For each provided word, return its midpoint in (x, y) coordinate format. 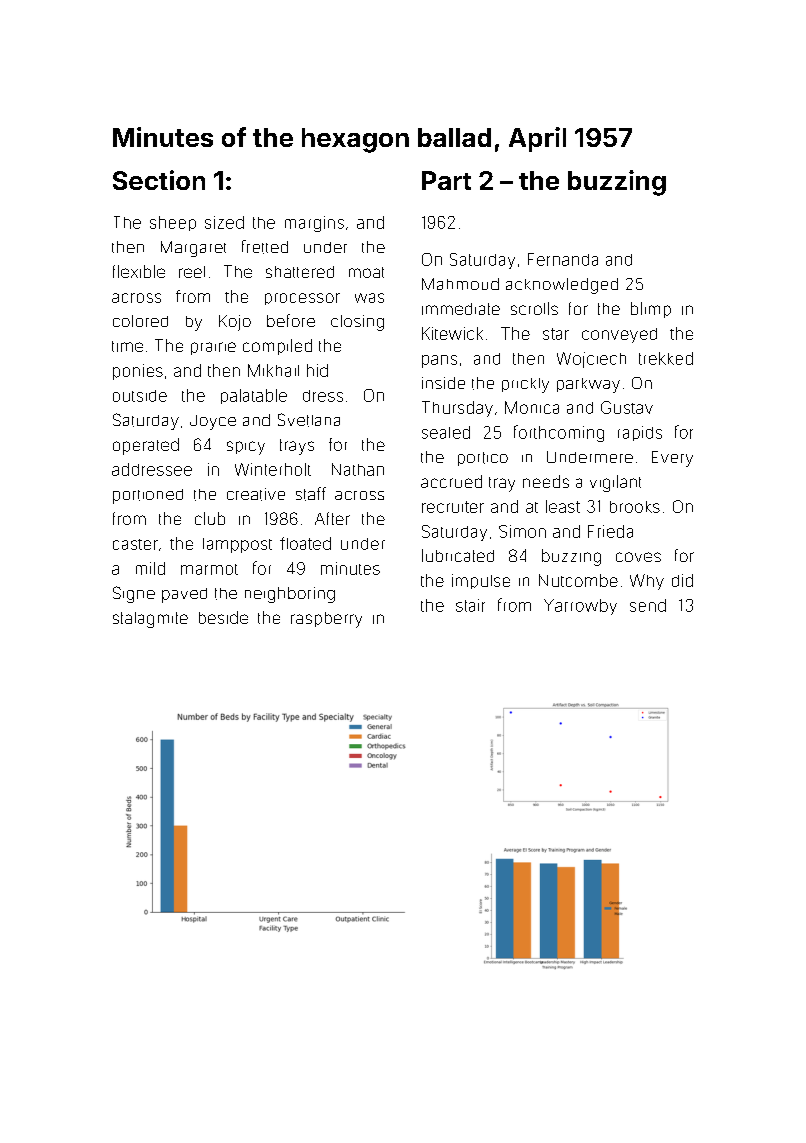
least (563, 506)
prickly (525, 385)
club (210, 518)
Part (446, 180)
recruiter (453, 507)
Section (159, 180)
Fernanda (563, 259)
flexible (139, 271)
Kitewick (452, 333)
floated (305, 543)
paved (184, 595)
